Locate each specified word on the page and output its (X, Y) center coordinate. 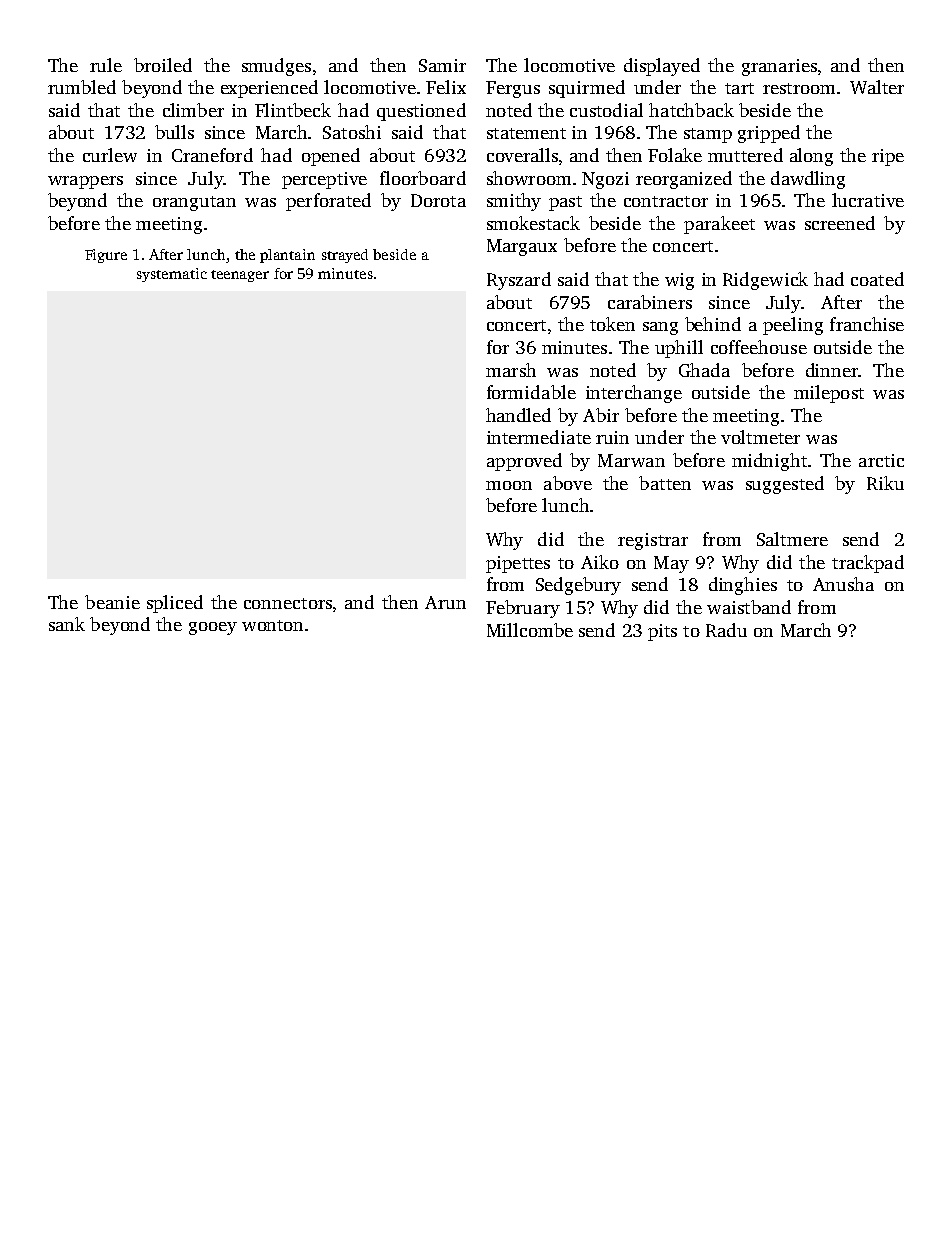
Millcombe (530, 630)
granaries (779, 67)
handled (518, 415)
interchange (634, 394)
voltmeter (760, 437)
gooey (213, 628)
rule (106, 65)
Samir (442, 65)
